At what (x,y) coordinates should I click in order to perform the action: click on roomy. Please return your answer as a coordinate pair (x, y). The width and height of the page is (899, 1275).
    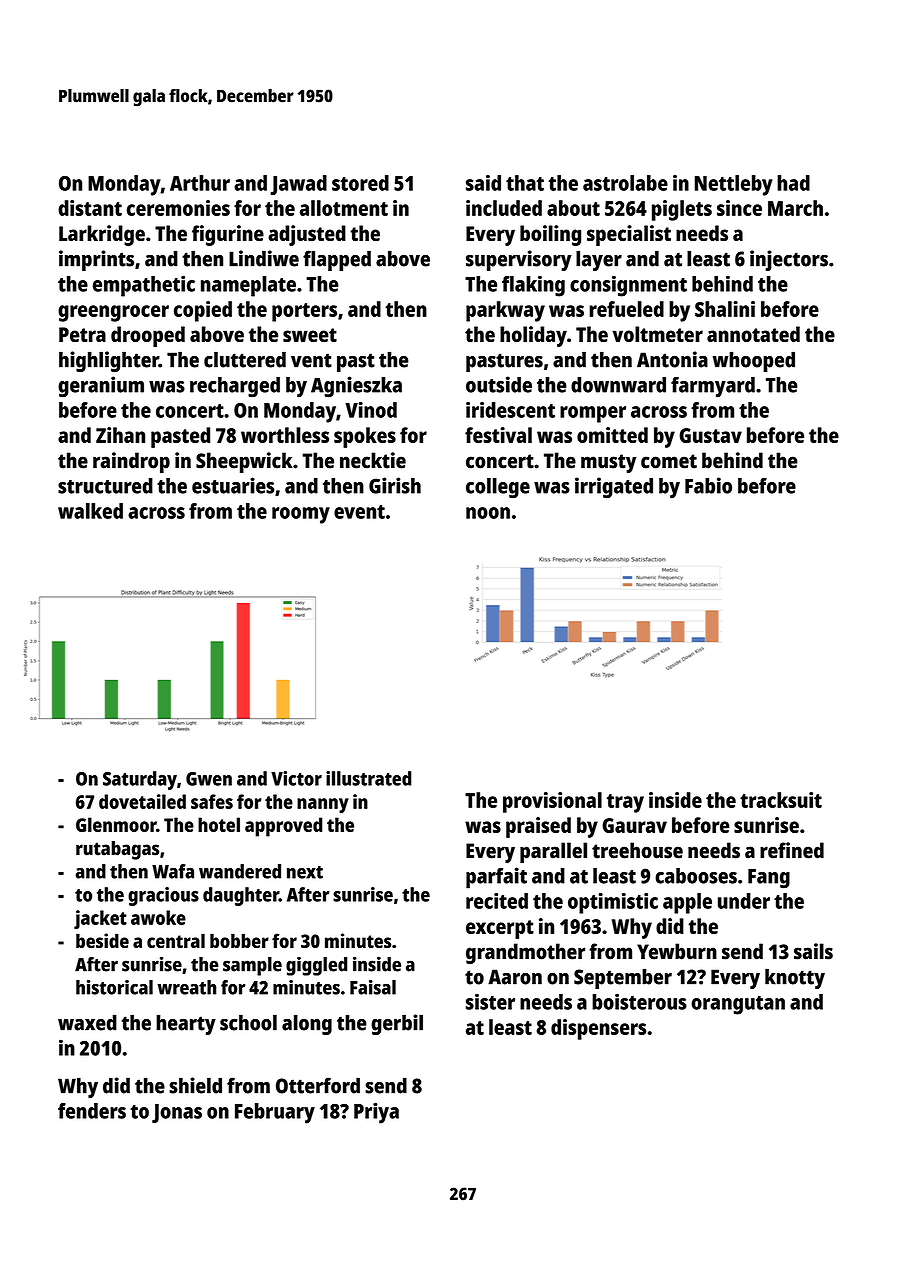
    Looking at the image, I should click on (301, 515).
